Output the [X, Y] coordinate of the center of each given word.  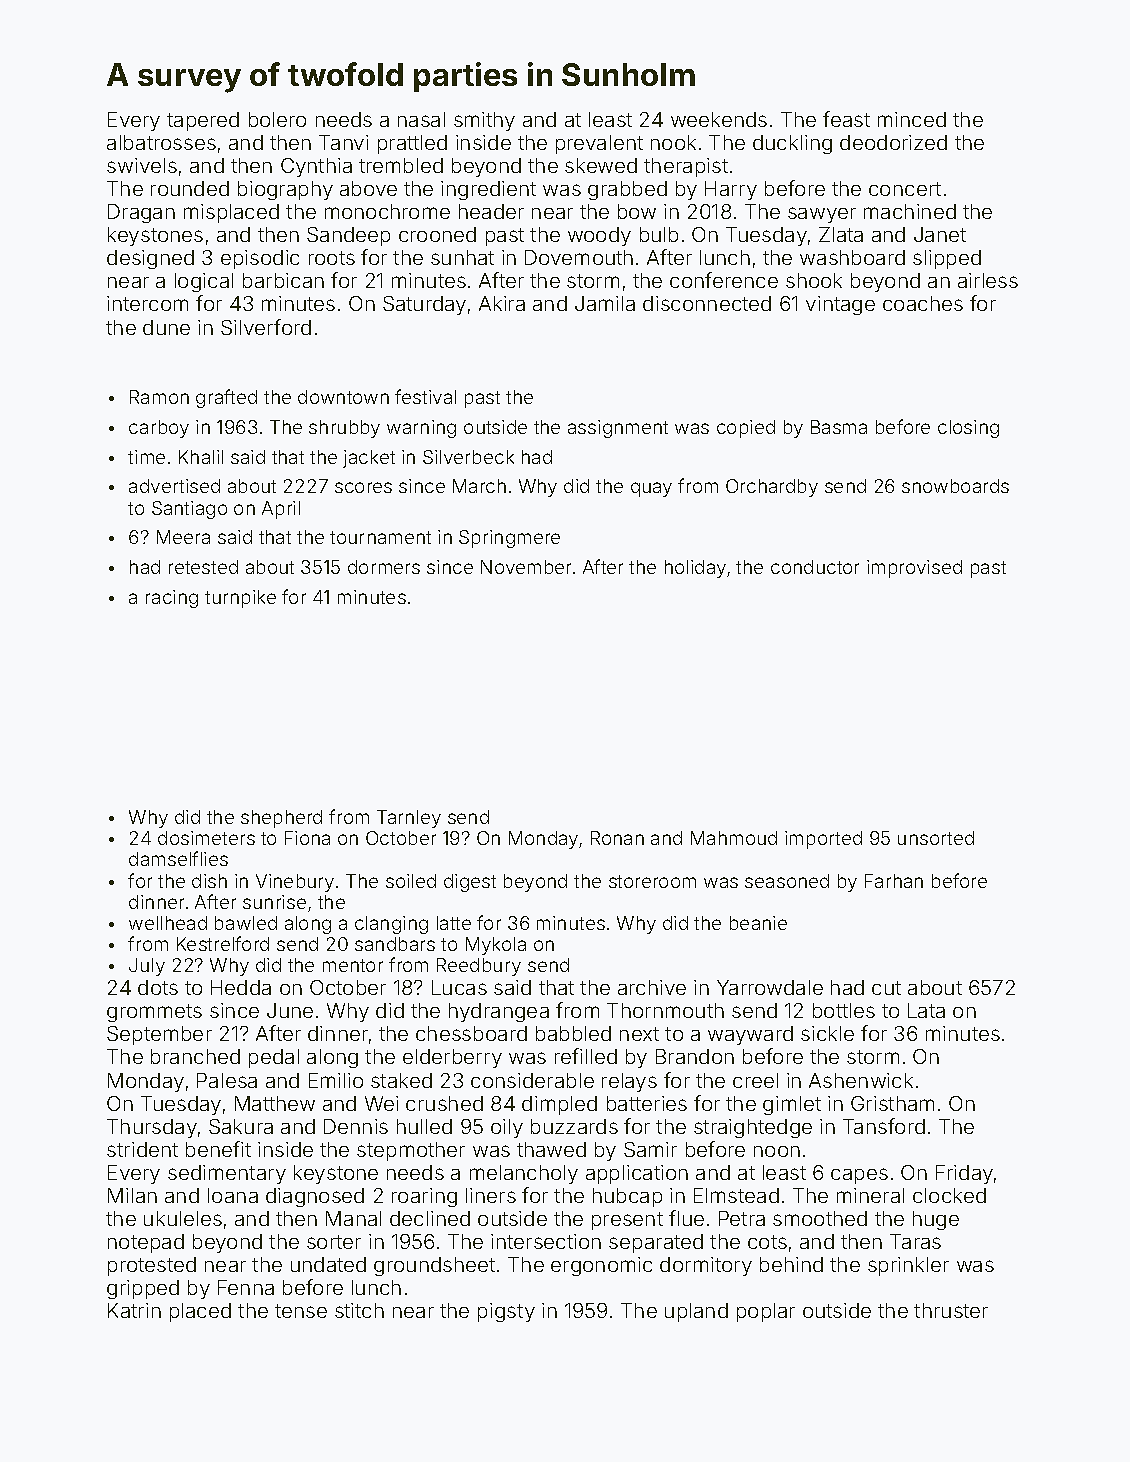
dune [166, 327]
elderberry [452, 1058]
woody [599, 236]
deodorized [893, 142]
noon [777, 1151]
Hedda [241, 987]
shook [814, 280]
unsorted [936, 838]
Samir [650, 1149]
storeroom [652, 881]
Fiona [307, 838]
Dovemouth [579, 257]
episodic [260, 259]
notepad [146, 1243]
